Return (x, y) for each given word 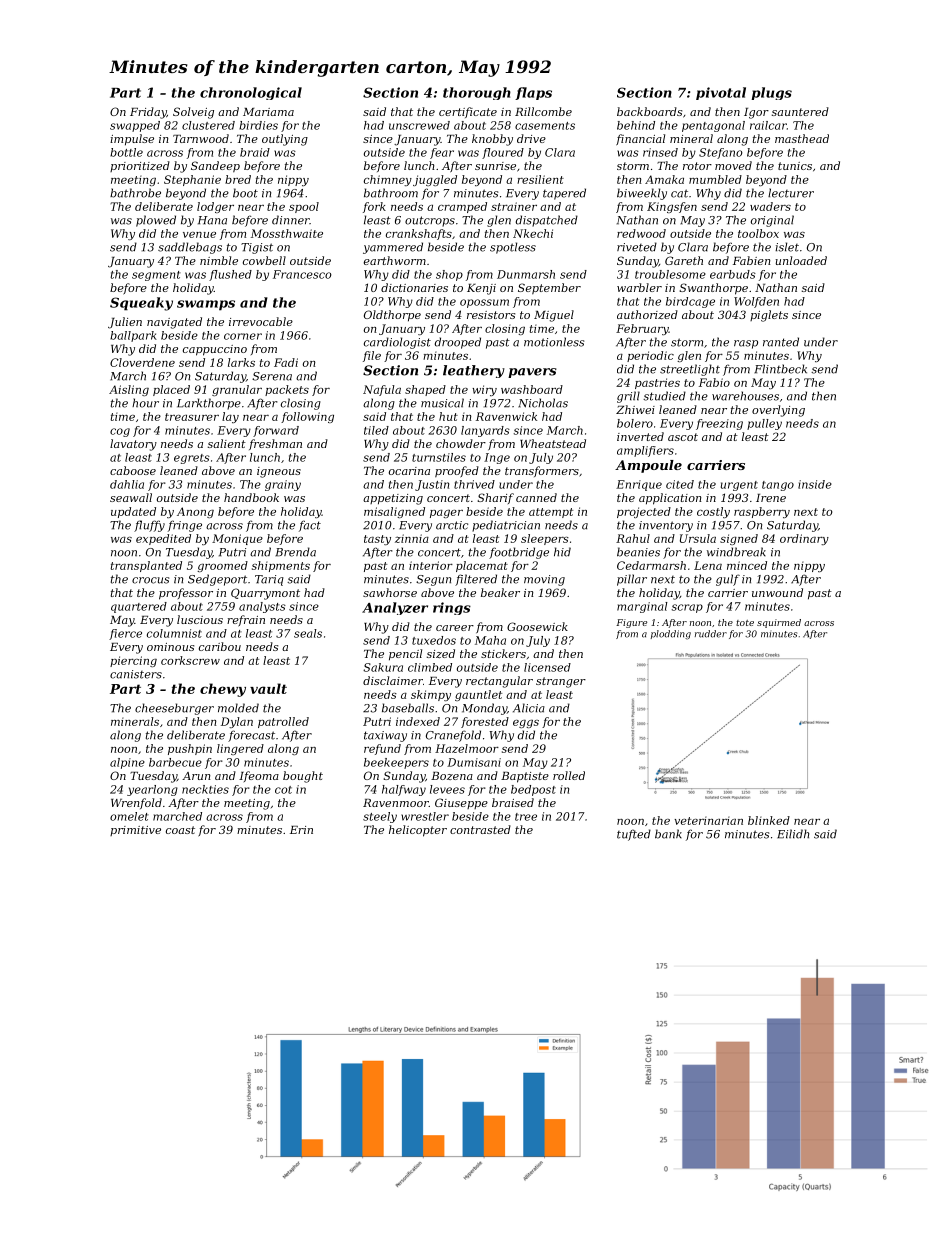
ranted (781, 342)
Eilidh (793, 834)
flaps (533, 93)
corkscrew (190, 660)
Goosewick (537, 626)
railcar (768, 125)
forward (276, 431)
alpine (127, 763)
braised (513, 802)
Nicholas (543, 403)
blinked (769, 820)
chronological (251, 93)
